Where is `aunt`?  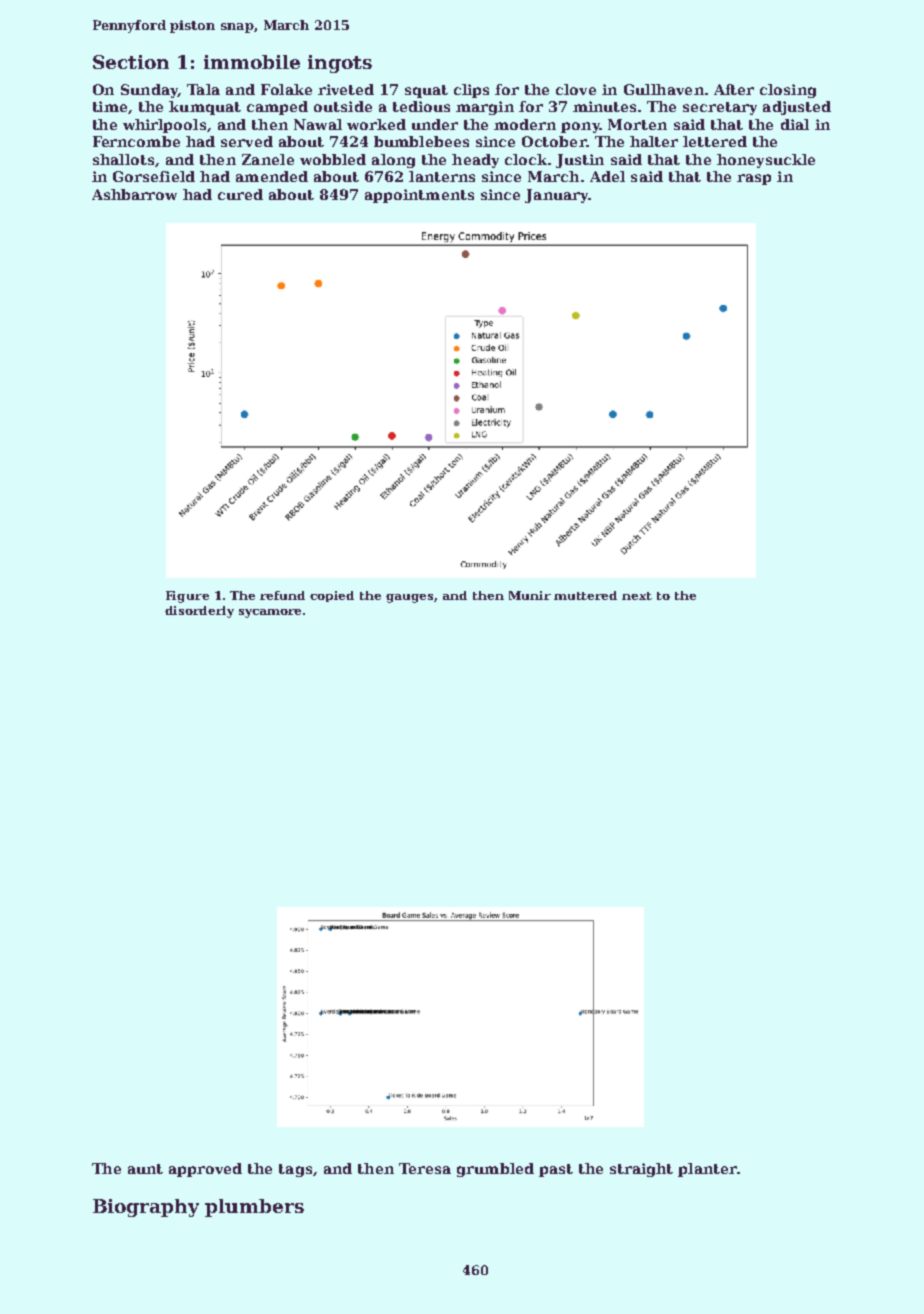 aunt is located at coordinates (145, 1169).
